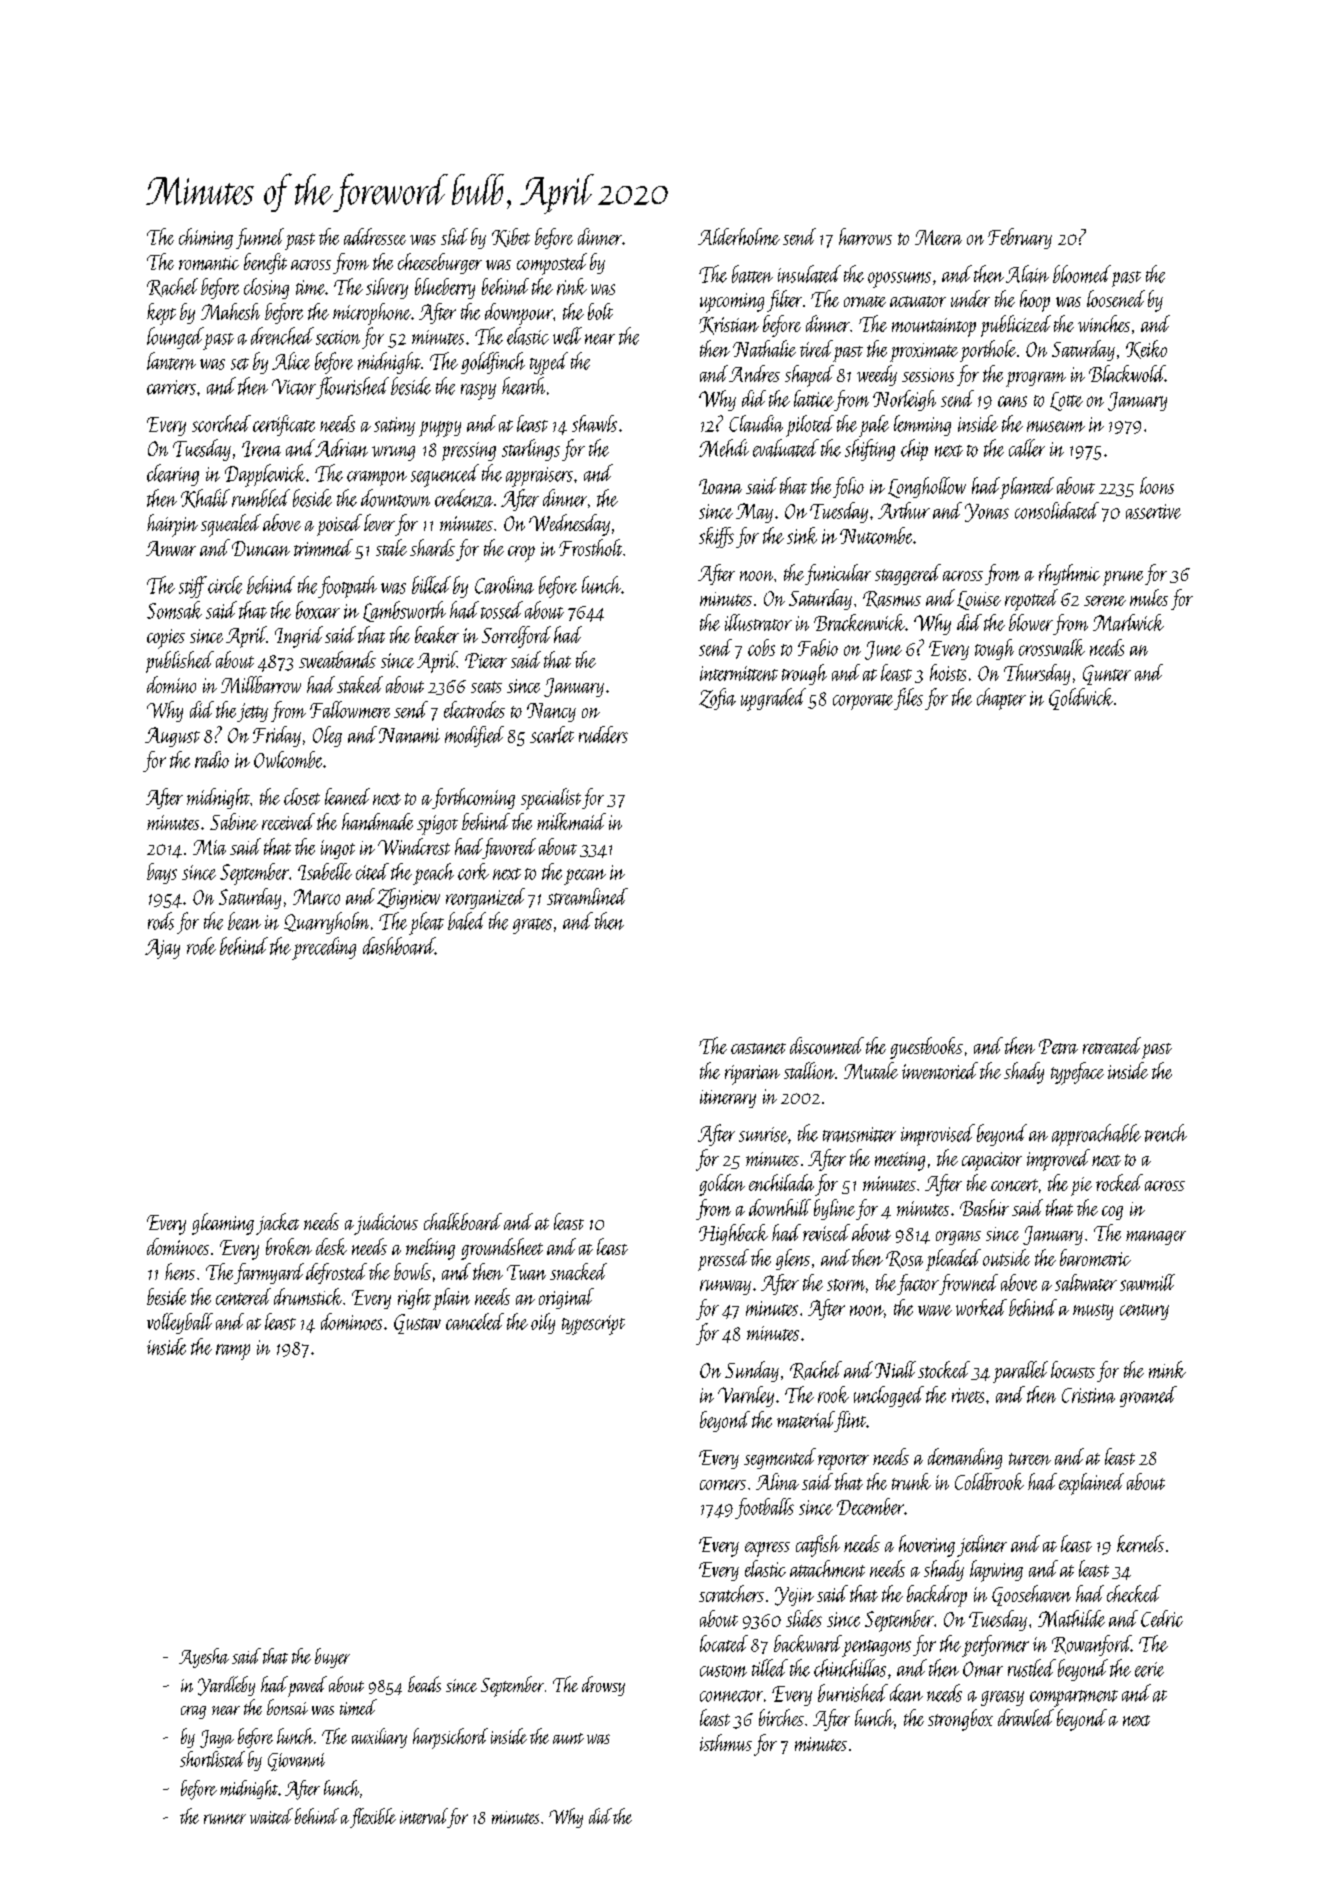 This page has height=1893, width=1339. I want to click on meeting, so click(900, 1161).
